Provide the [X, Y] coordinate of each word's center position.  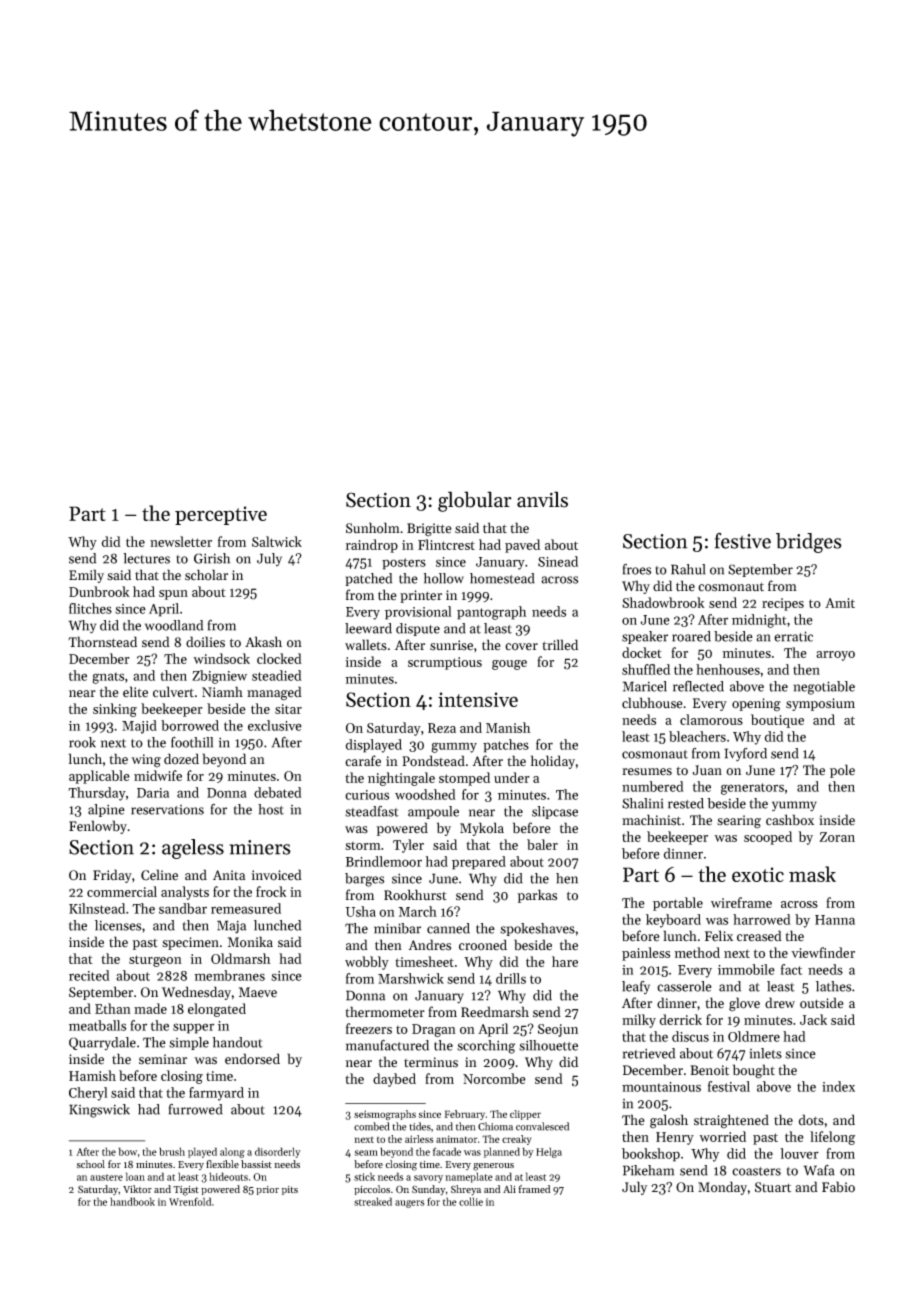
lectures [146, 558]
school [91, 1164]
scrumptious [445, 663]
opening [756, 705]
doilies [205, 642]
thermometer [385, 1012]
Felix [719, 936]
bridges [809, 543]
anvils [542, 499]
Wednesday [196, 993]
